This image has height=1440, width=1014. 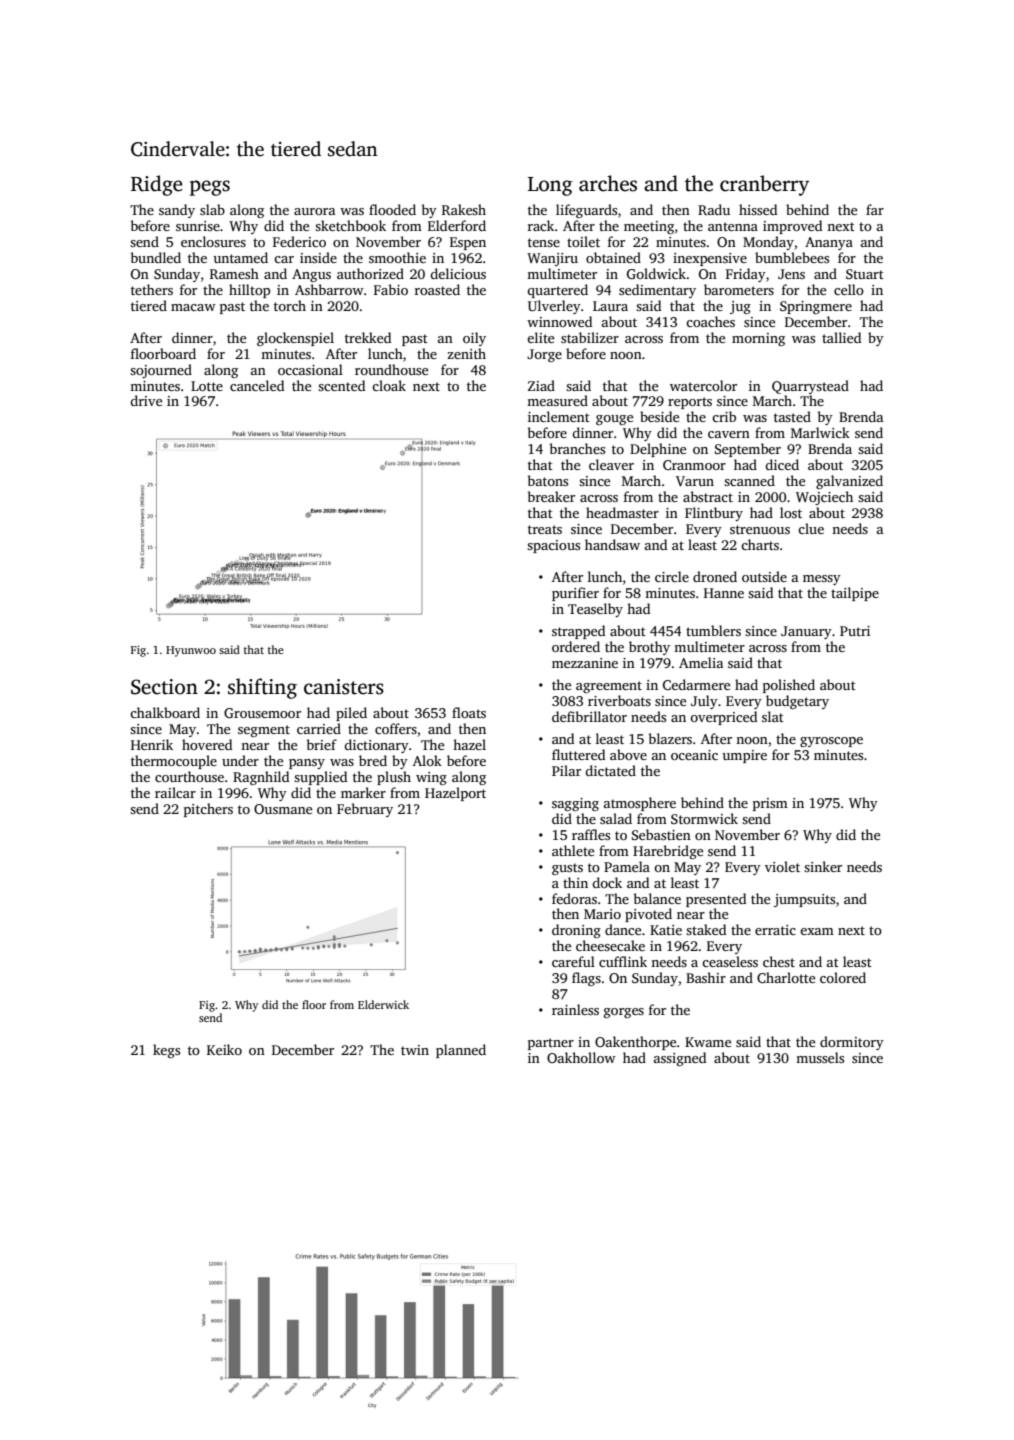 What do you see at coordinates (161, 371) in the image?
I see `sojourned` at bounding box center [161, 371].
